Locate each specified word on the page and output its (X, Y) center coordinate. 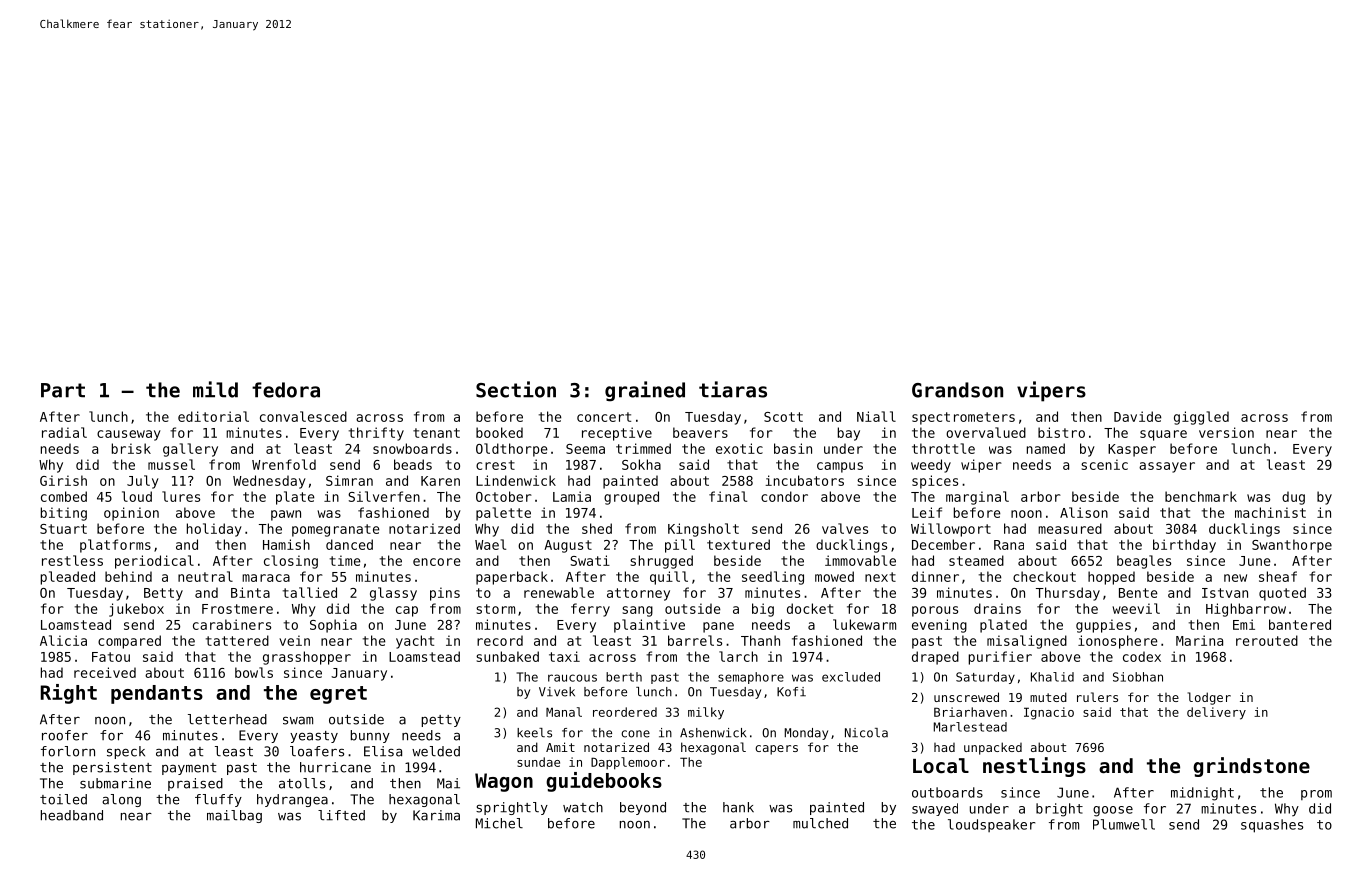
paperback (512, 578)
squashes (1272, 826)
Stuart (63, 529)
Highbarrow (1246, 610)
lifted (341, 815)
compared (129, 642)
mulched (820, 823)
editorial (213, 416)
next (880, 577)
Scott (783, 417)
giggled (1201, 418)
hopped (1111, 578)
